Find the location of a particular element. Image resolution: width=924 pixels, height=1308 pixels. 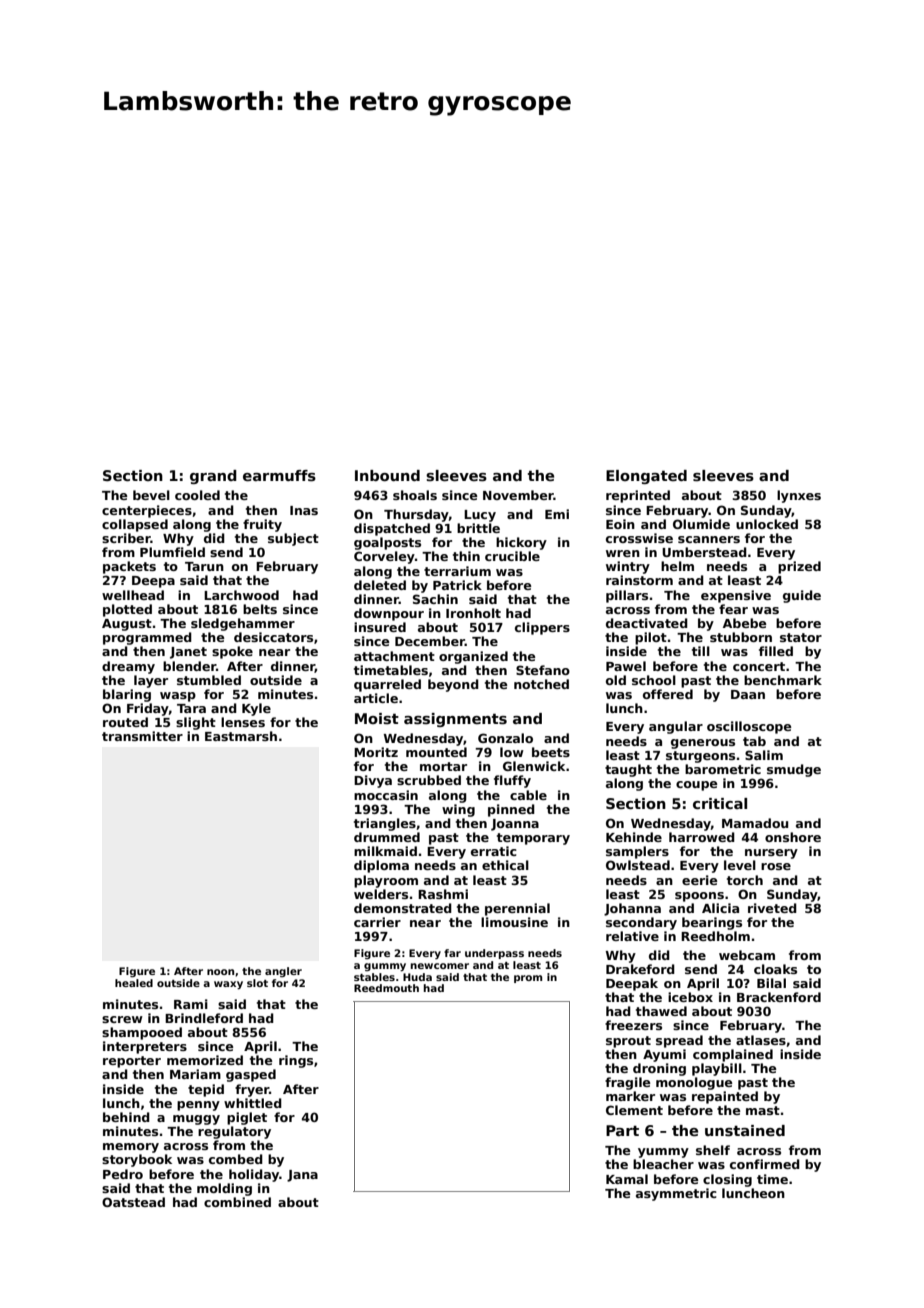

combined is located at coordinates (237, 1202).
